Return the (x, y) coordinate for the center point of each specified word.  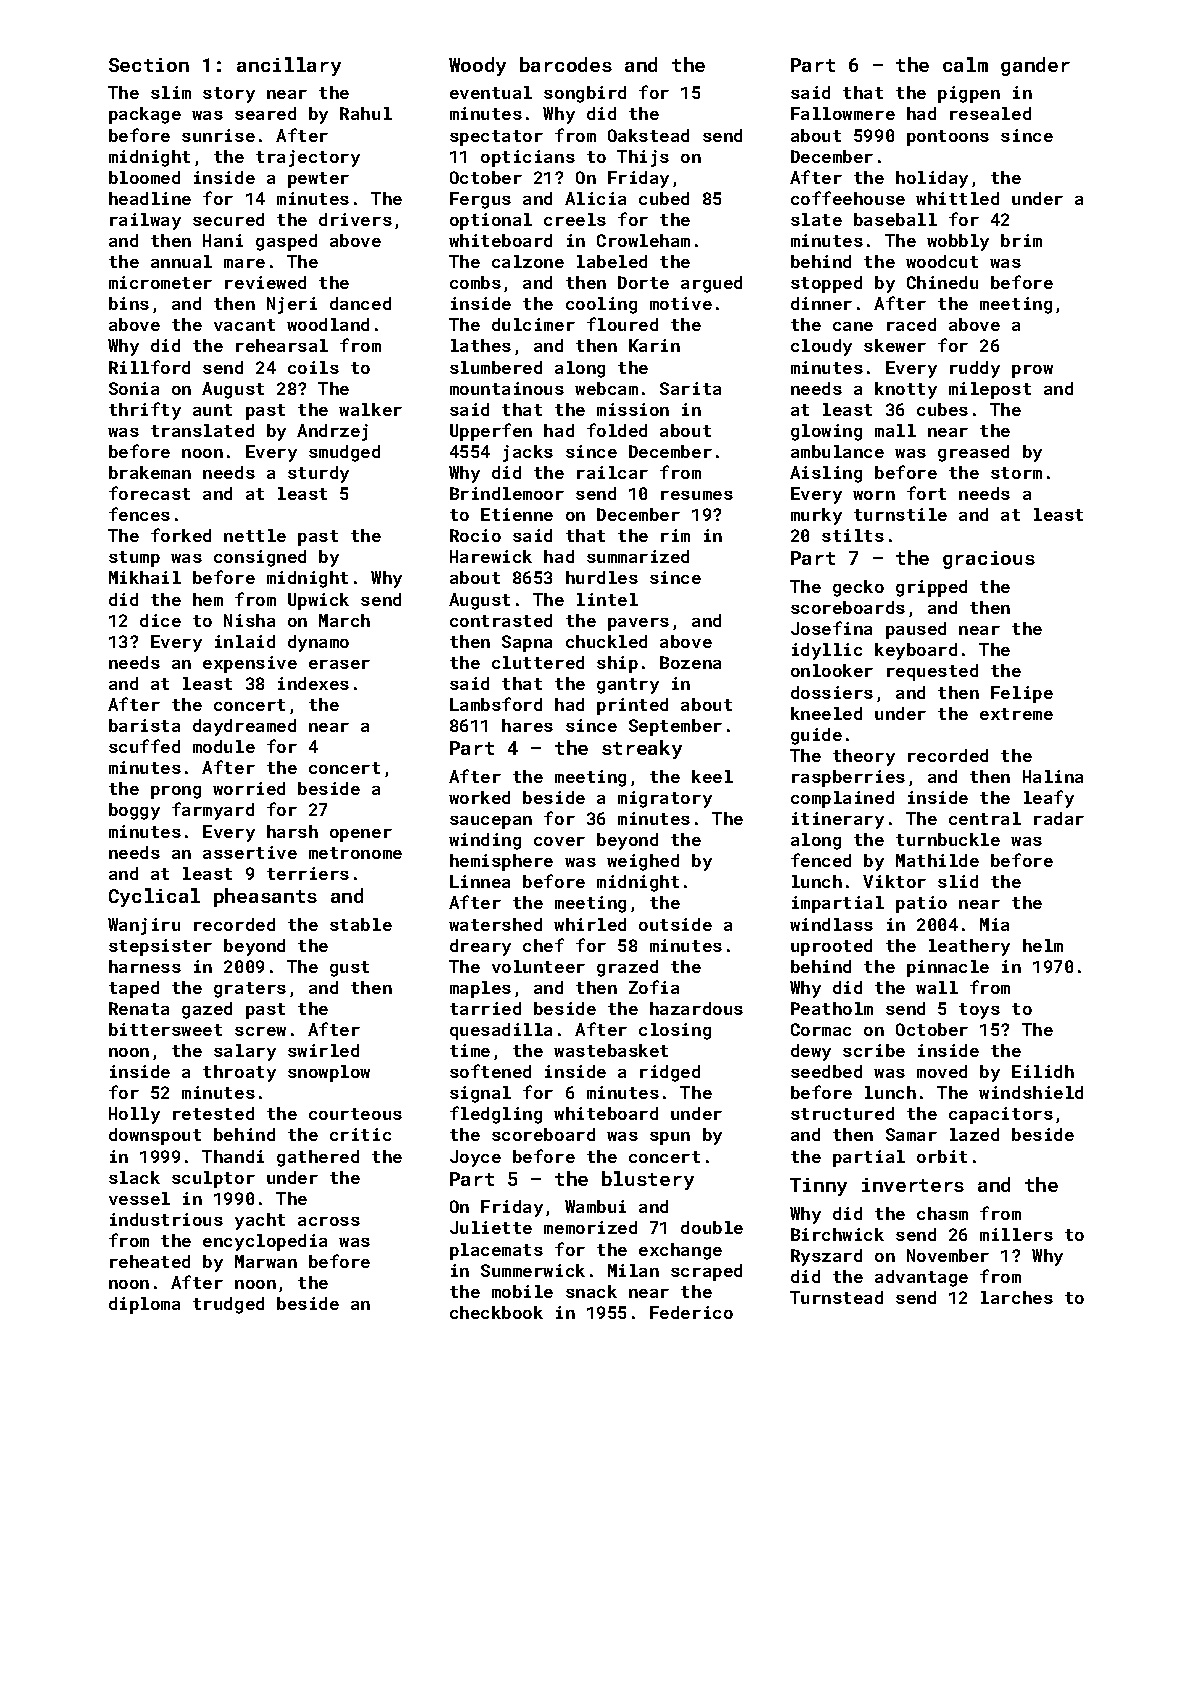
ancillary (289, 66)
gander (1035, 66)
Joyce (475, 1158)
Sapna (527, 643)
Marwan (266, 1261)
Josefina (831, 628)
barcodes (566, 64)
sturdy (318, 474)
